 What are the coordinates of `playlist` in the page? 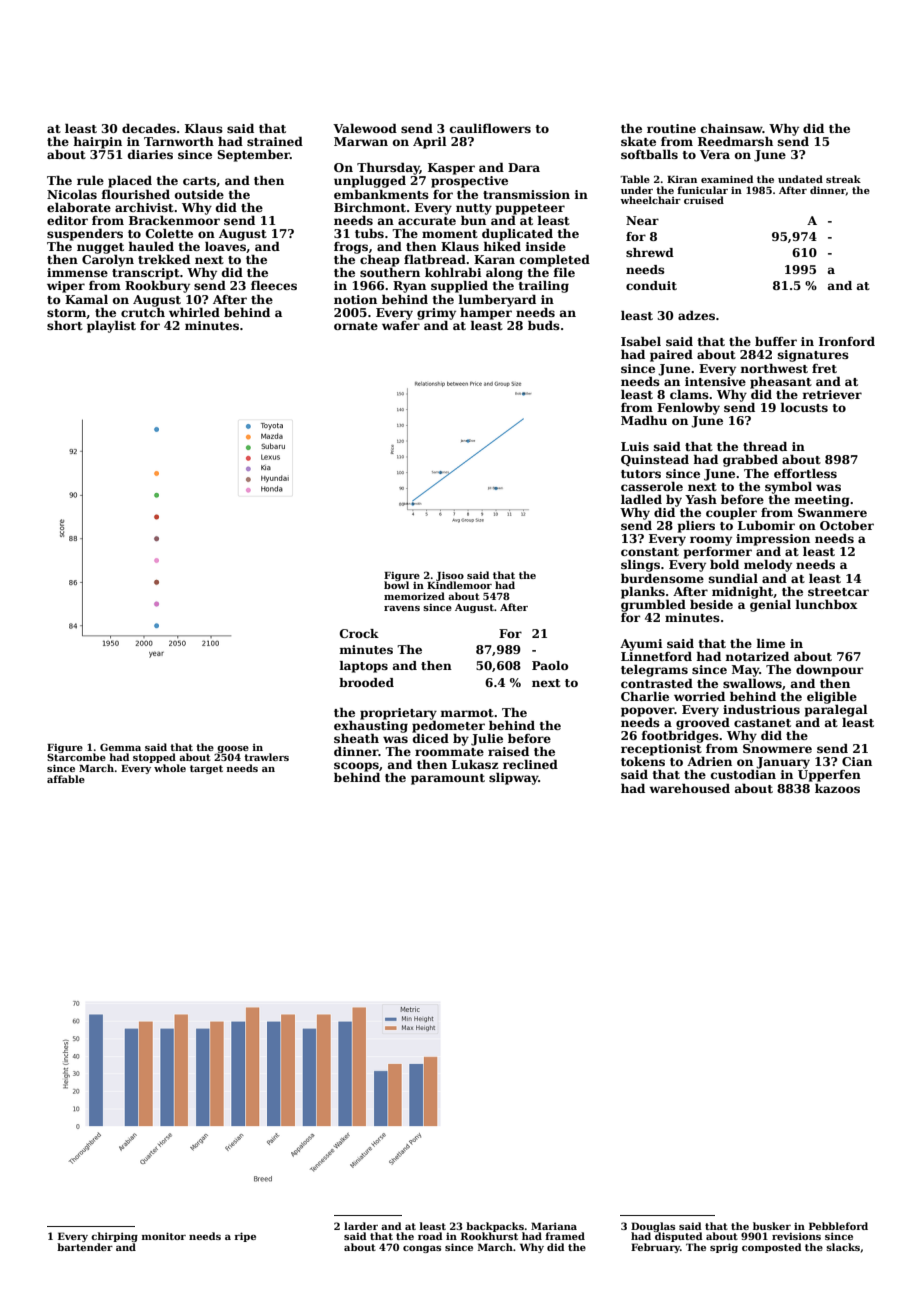 It's located at (111, 326).
